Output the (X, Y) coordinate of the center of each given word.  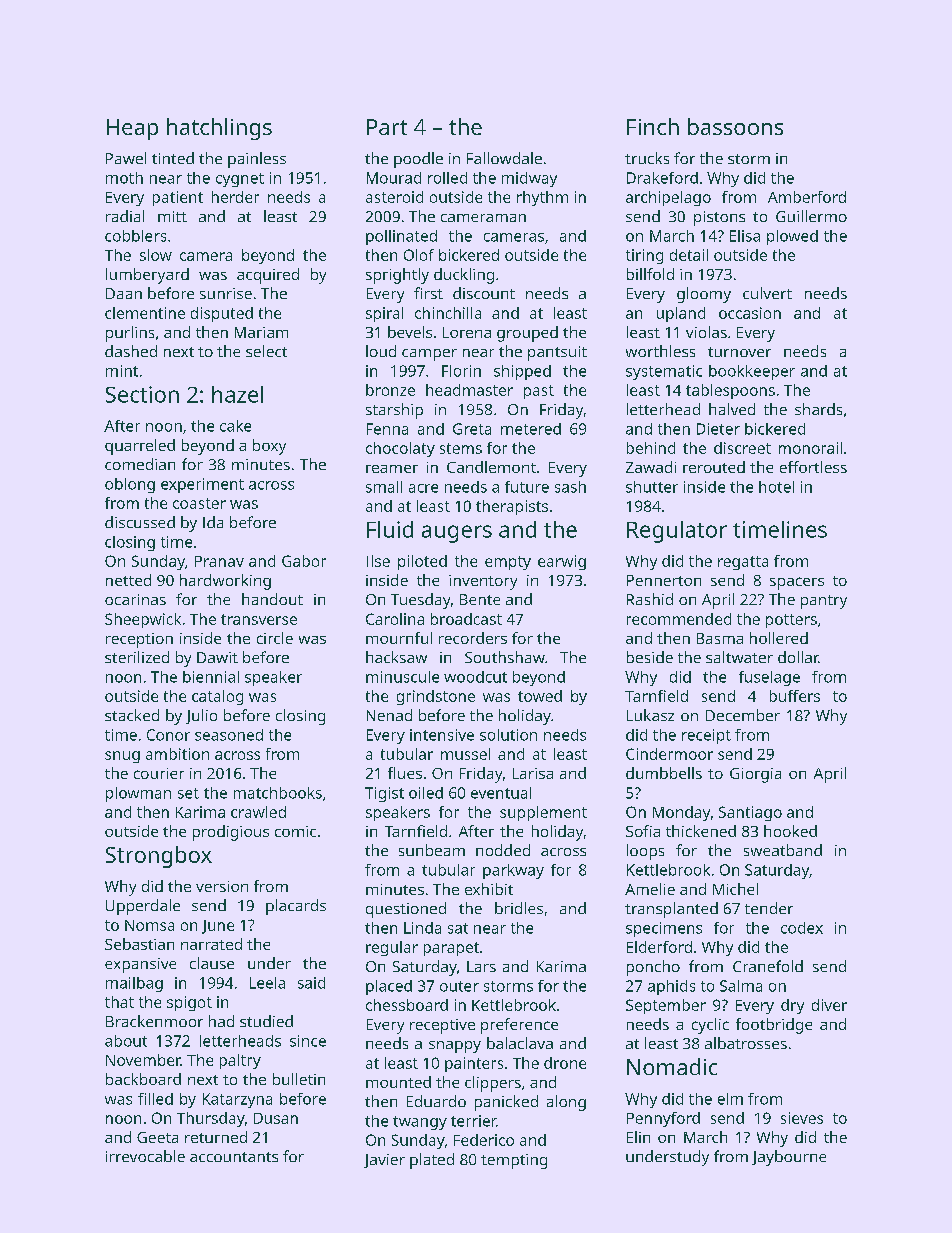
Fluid (390, 529)
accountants (234, 1157)
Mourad (394, 178)
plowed (792, 237)
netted (128, 580)
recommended (679, 619)
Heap (132, 129)
